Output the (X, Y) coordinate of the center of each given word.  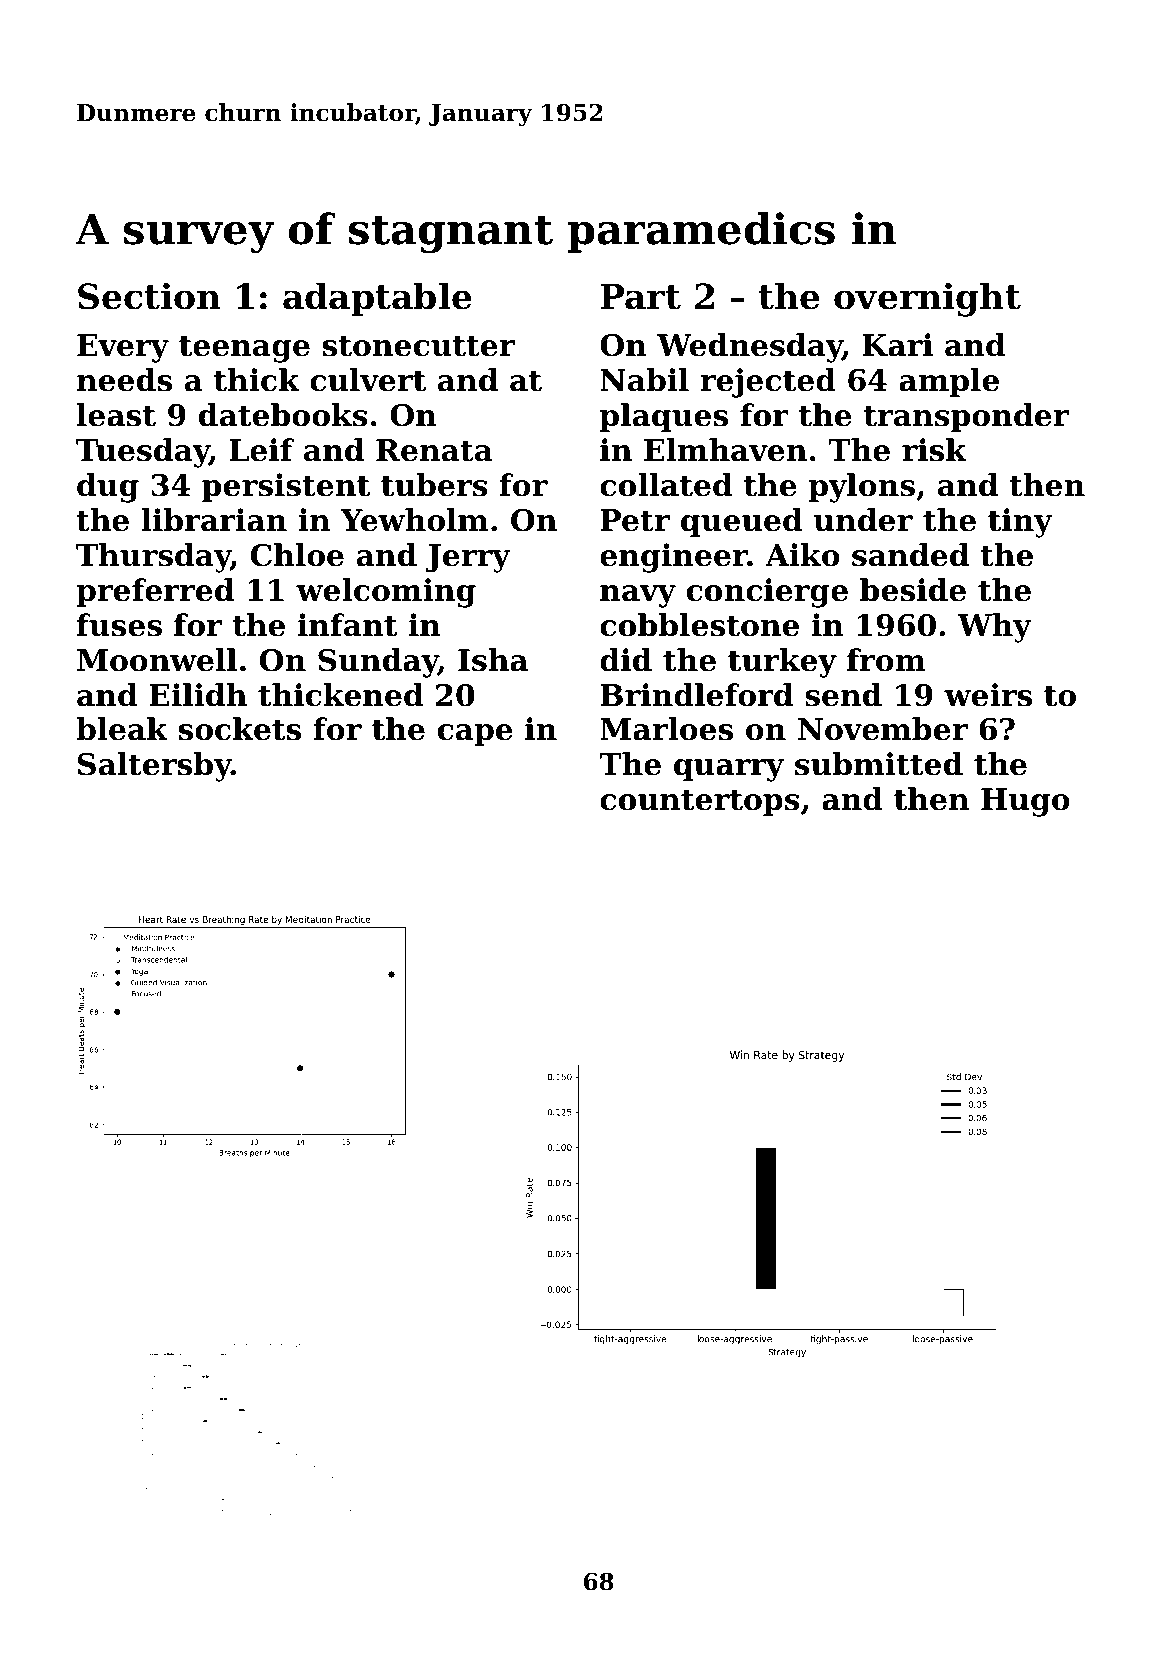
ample (949, 382)
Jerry (468, 558)
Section (149, 296)
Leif (261, 450)
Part (640, 296)
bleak (122, 729)
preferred (155, 592)
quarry (729, 770)
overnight (927, 299)
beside (913, 590)
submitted (879, 764)
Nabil (644, 380)
